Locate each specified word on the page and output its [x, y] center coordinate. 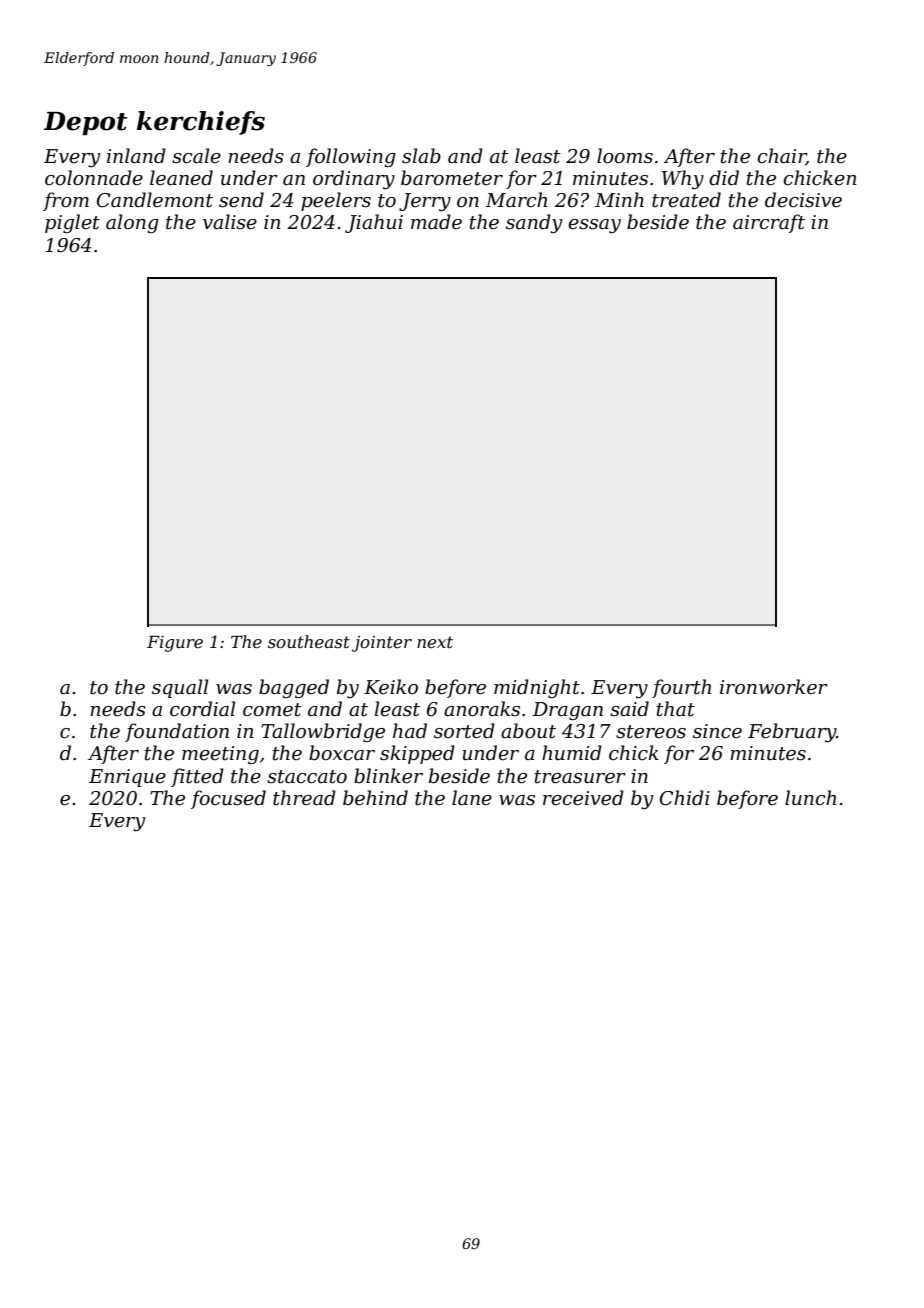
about [528, 731]
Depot [86, 123]
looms [625, 156]
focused [228, 799]
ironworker [774, 687]
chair [781, 156]
